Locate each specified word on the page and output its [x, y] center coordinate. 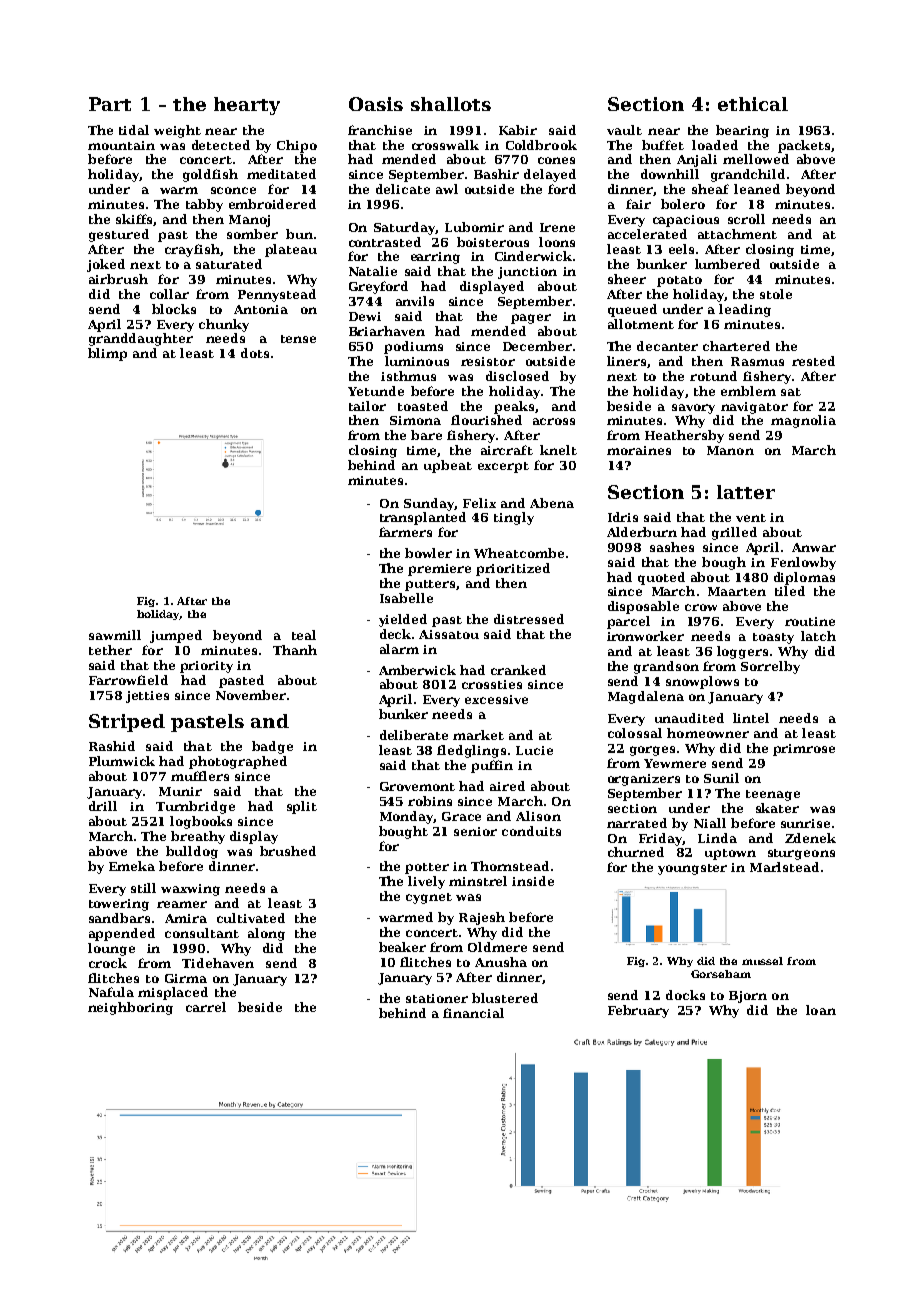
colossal [635, 733]
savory [693, 409]
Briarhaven [387, 331]
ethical [753, 104]
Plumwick [122, 761]
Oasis [376, 104]
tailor [367, 406]
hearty [247, 106]
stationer [437, 998]
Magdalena [646, 697]
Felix [479, 503]
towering [119, 905]
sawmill [115, 635]
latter [746, 492]
